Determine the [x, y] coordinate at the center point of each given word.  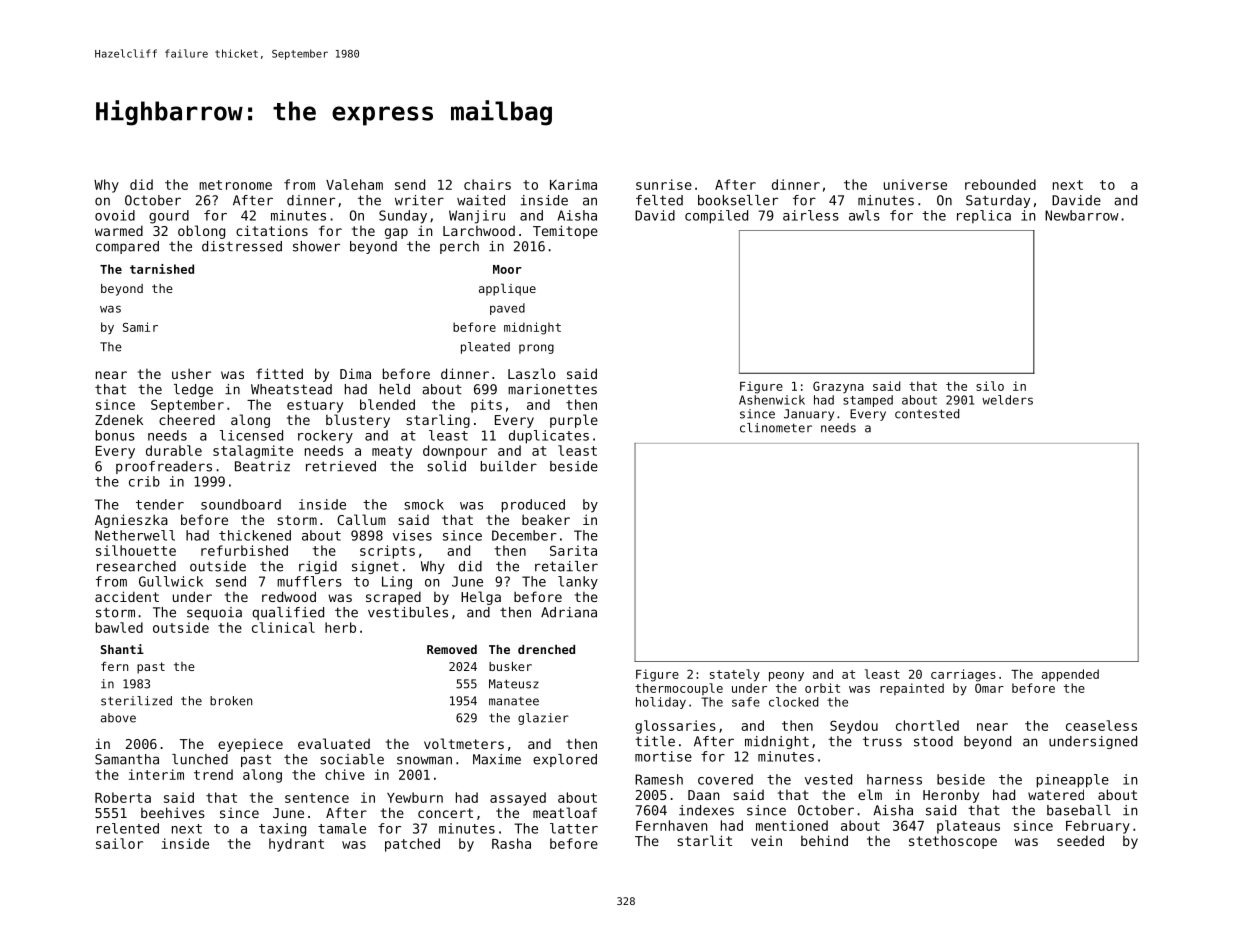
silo [990, 386]
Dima [355, 373]
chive [345, 774]
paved [507, 309]
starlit [704, 840]
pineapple [1073, 781]
